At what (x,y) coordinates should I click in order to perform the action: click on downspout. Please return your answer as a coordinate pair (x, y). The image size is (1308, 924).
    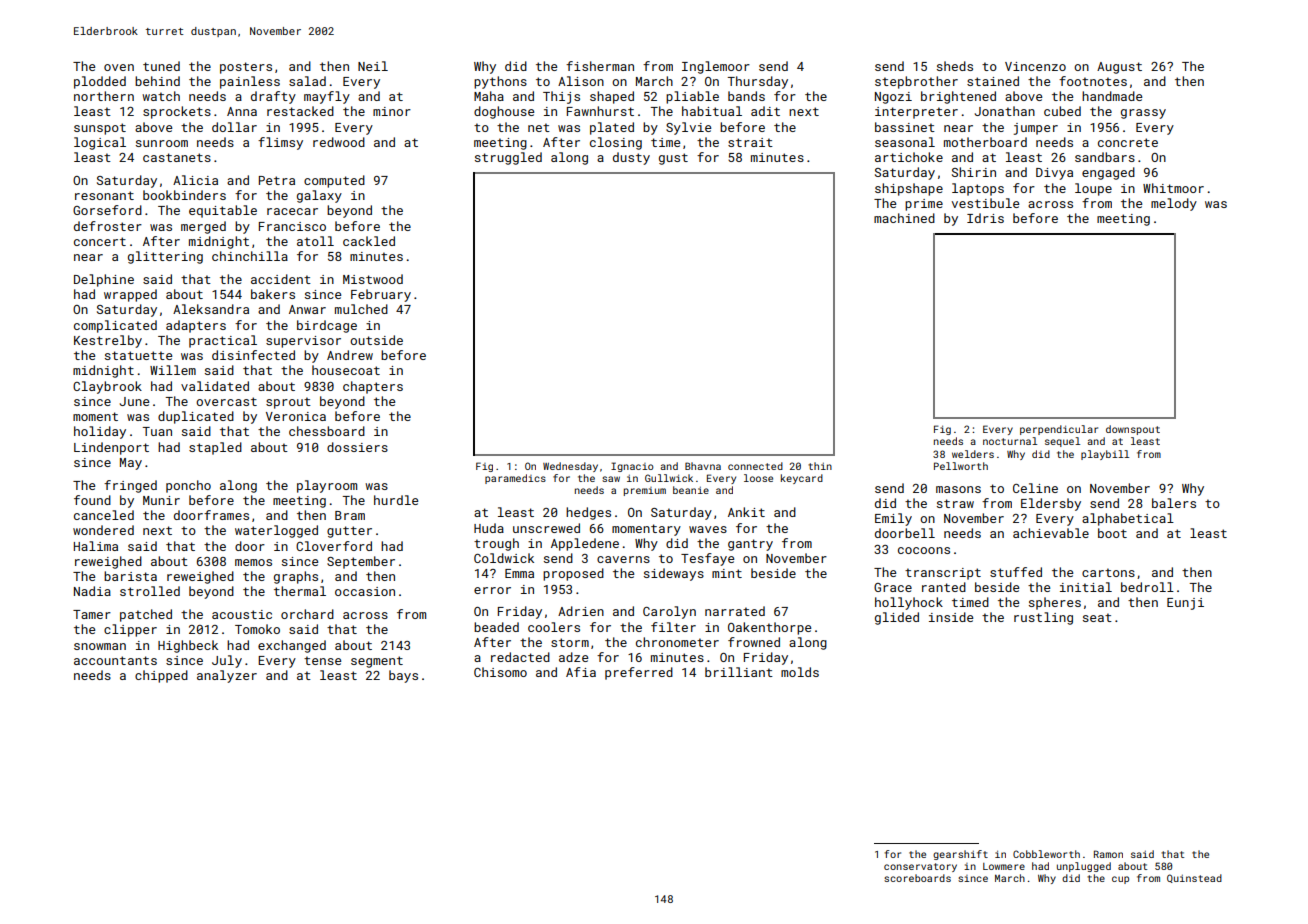
    Looking at the image, I should click on (1133, 430).
